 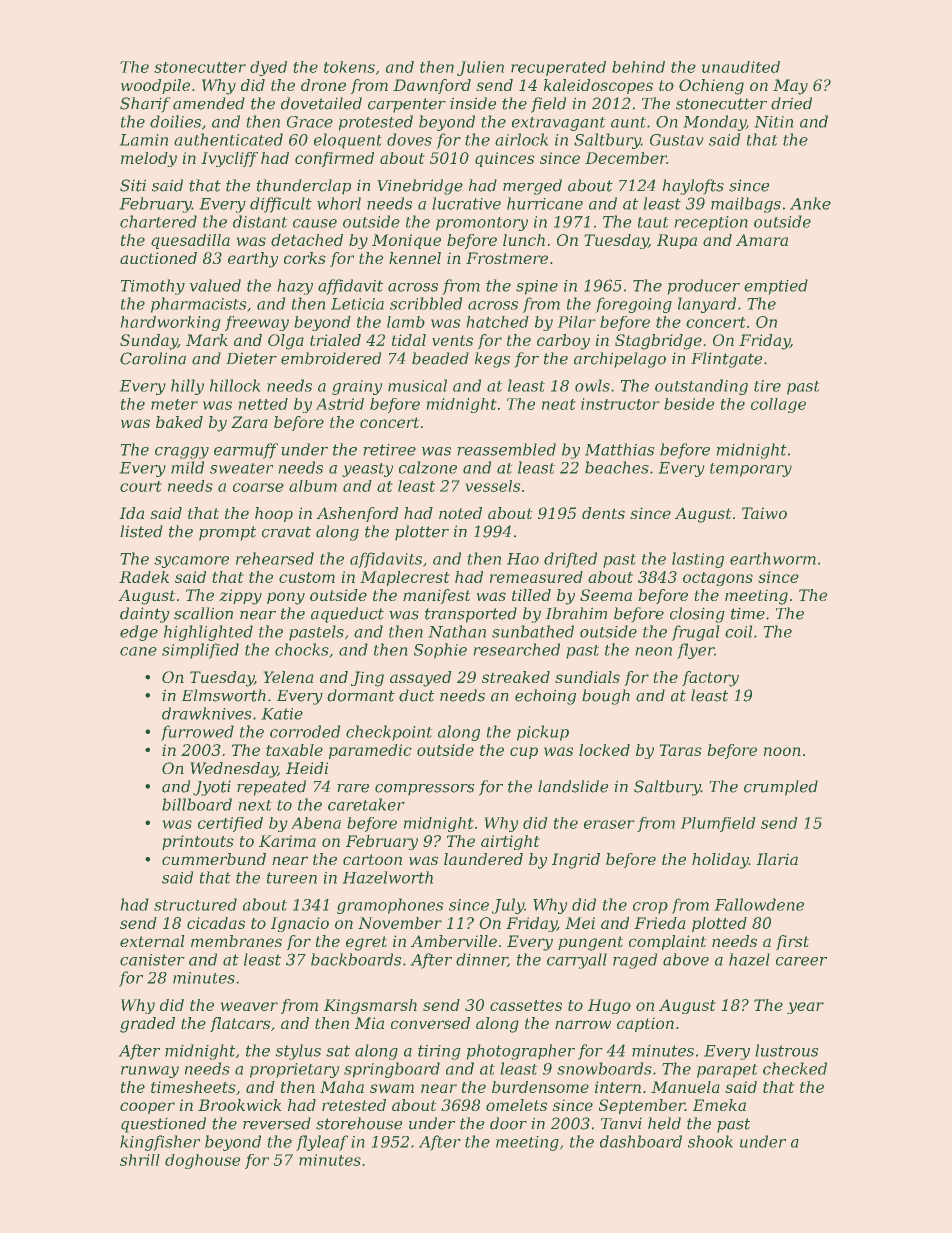 What do you see at coordinates (537, 287) in the screenshot?
I see `spine` at bounding box center [537, 287].
